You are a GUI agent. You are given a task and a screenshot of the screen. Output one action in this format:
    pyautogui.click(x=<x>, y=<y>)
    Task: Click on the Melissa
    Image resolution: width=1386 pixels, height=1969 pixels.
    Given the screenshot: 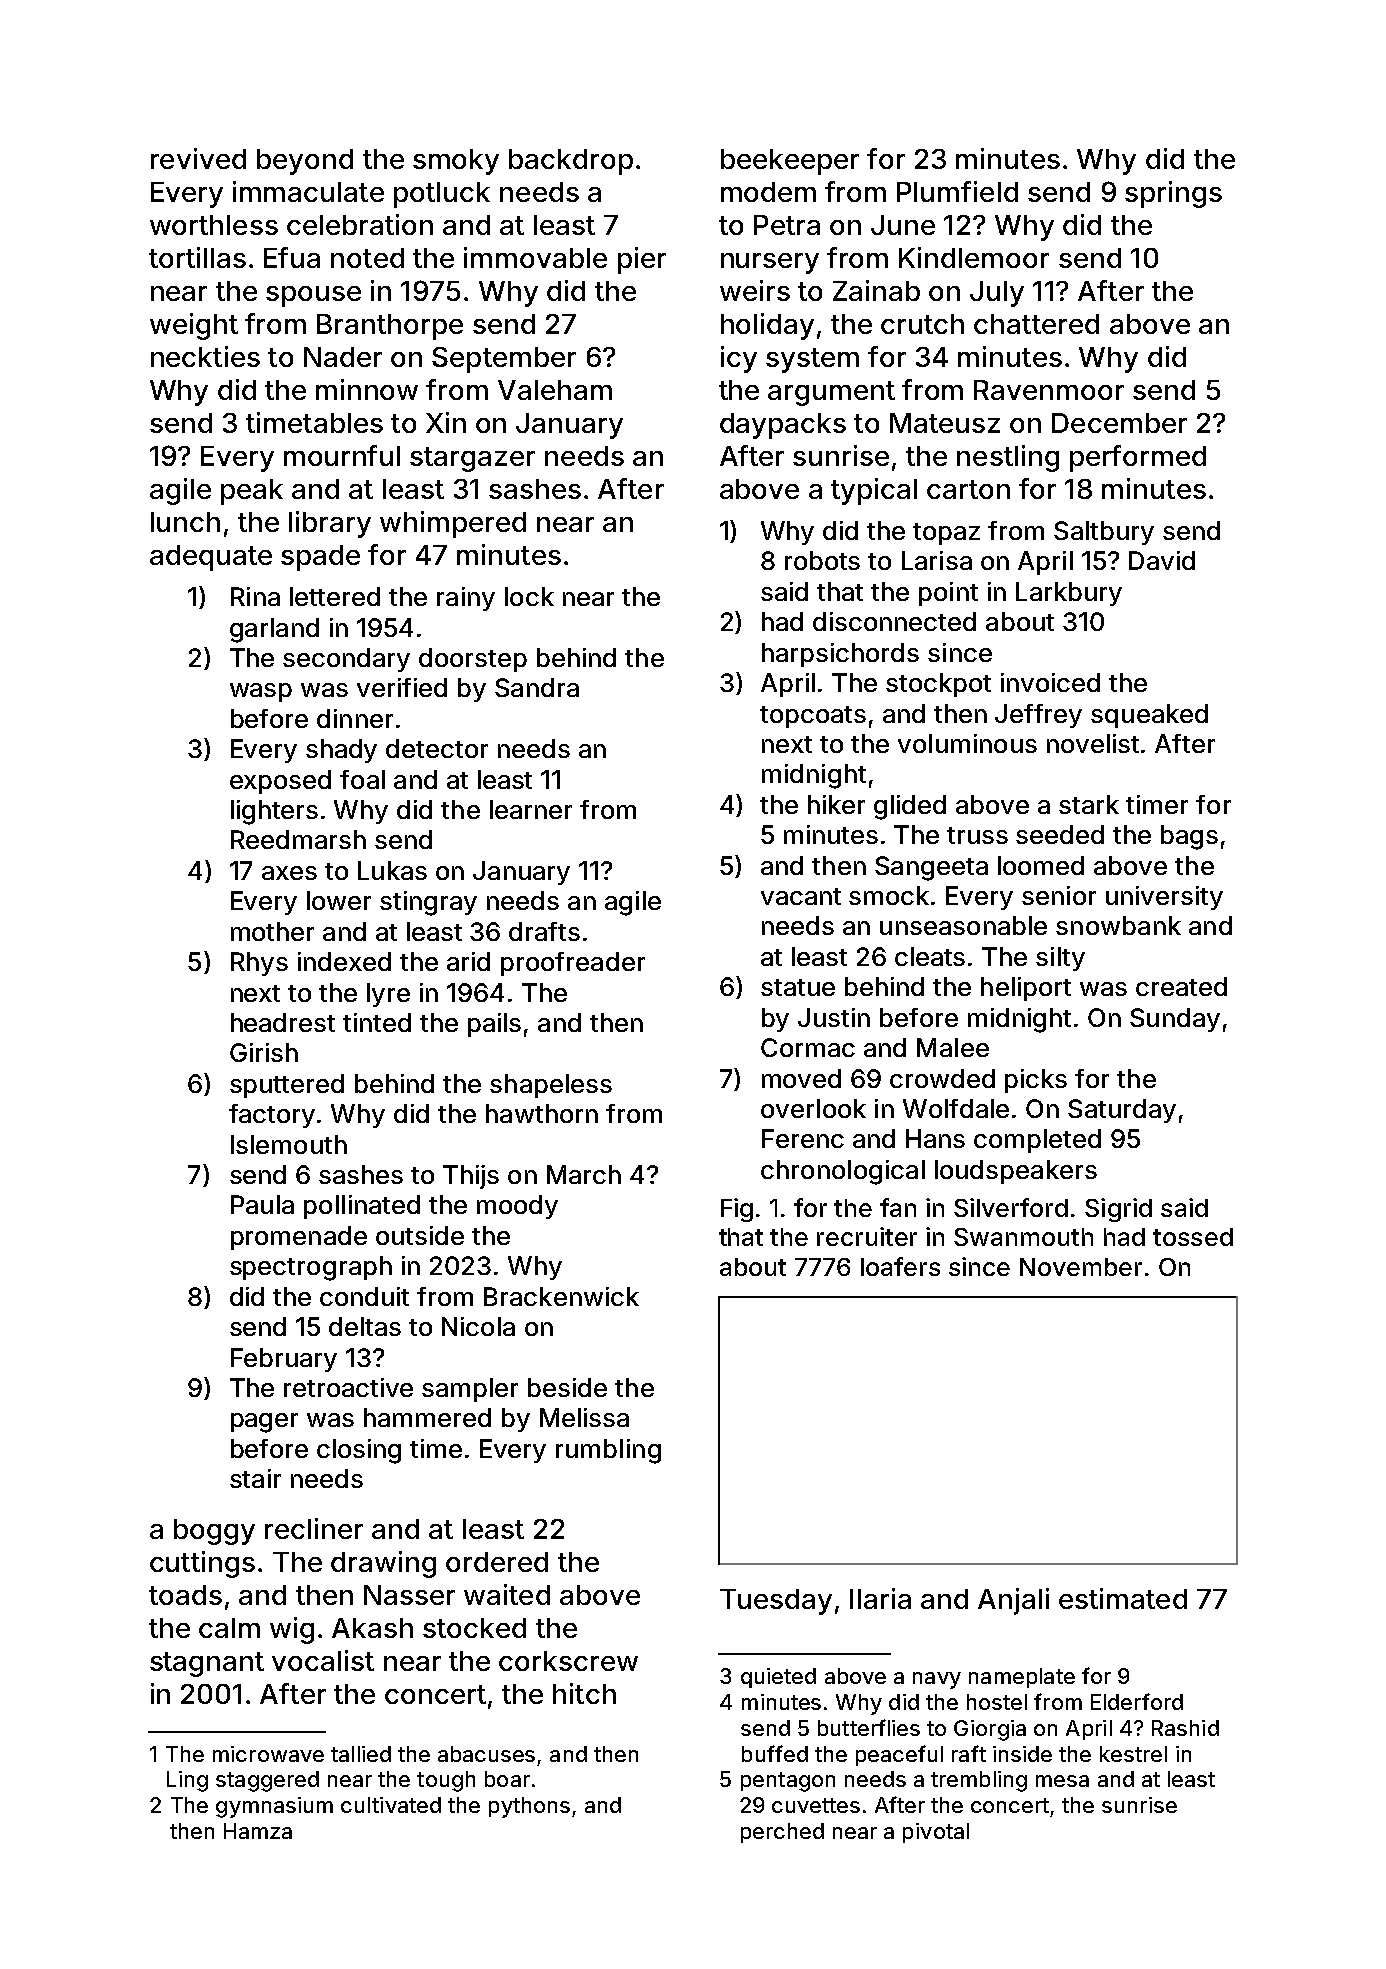 What is the action you would take?
    pyautogui.click(x=584, y=1417)
